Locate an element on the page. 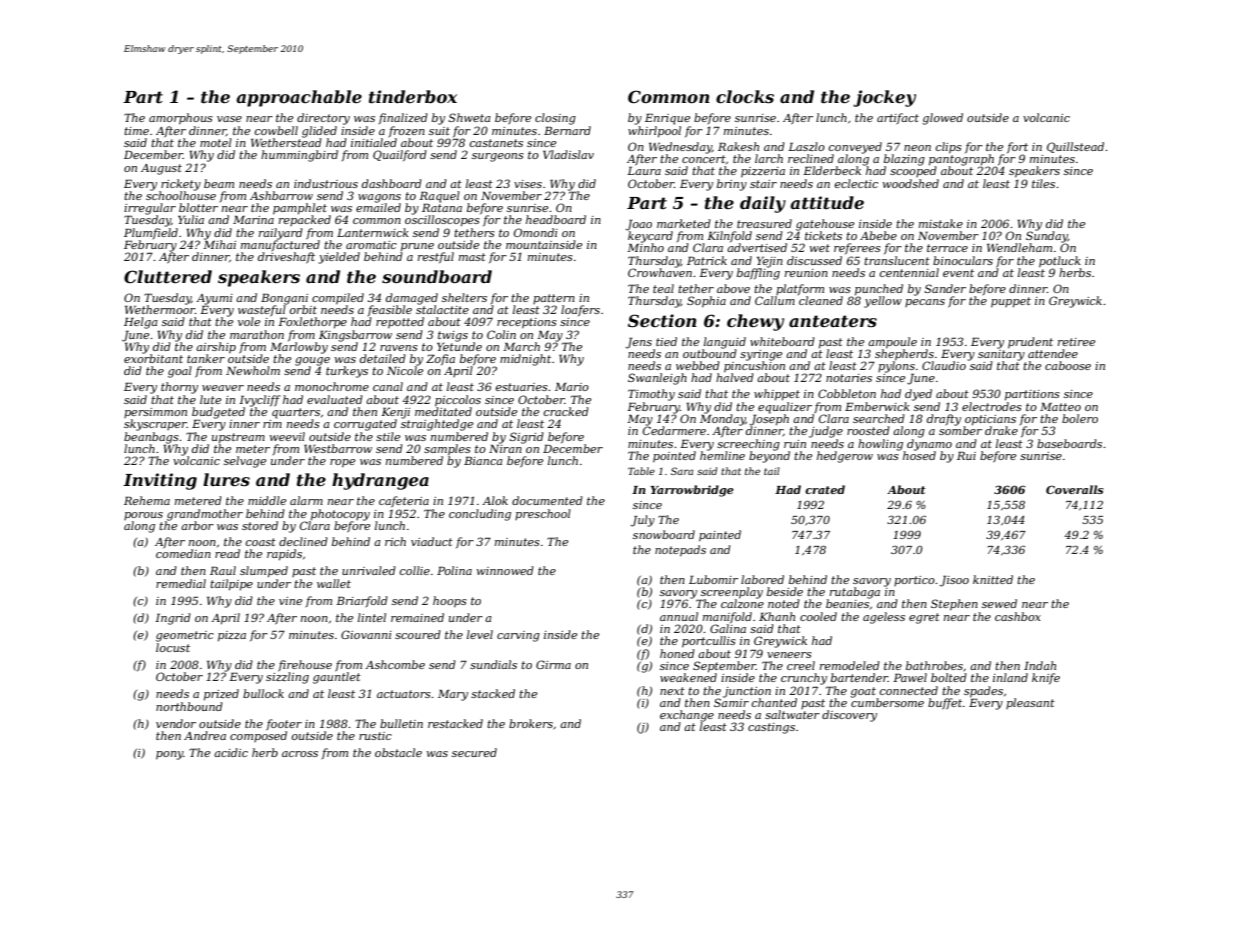  jockey is located at coordinates (884, 98).
